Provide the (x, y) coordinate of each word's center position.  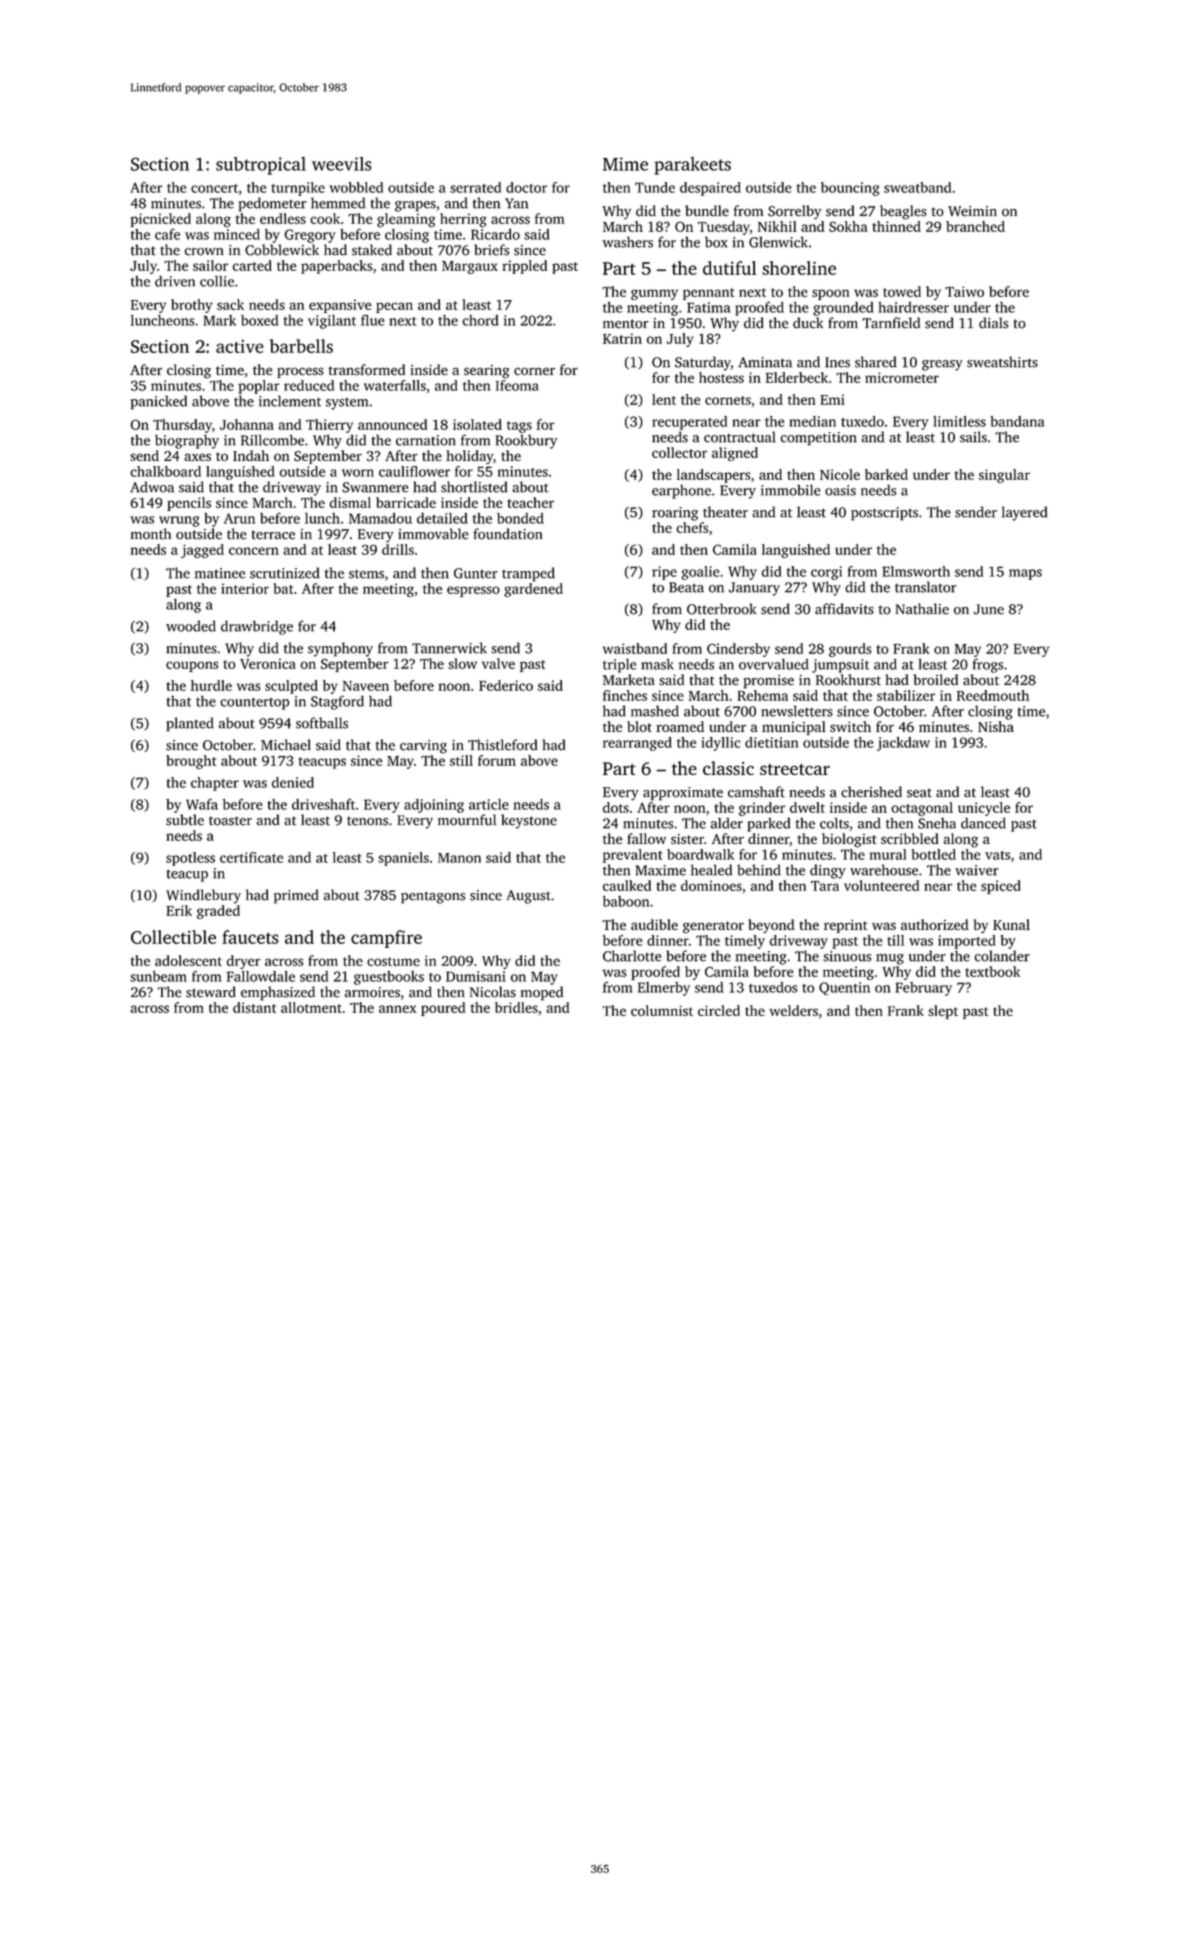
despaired (710, 189)
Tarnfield (891, 323)
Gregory (310, 236)
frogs (988, 665)
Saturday (703, 363)
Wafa (202, 804)
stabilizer (906, 695)
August (529, 897)
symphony (340, 649)
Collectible (173, 937)
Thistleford (502, 745)
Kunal (1011, 924)
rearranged (637, 744)
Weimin (972, 211)
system (347, 403)
